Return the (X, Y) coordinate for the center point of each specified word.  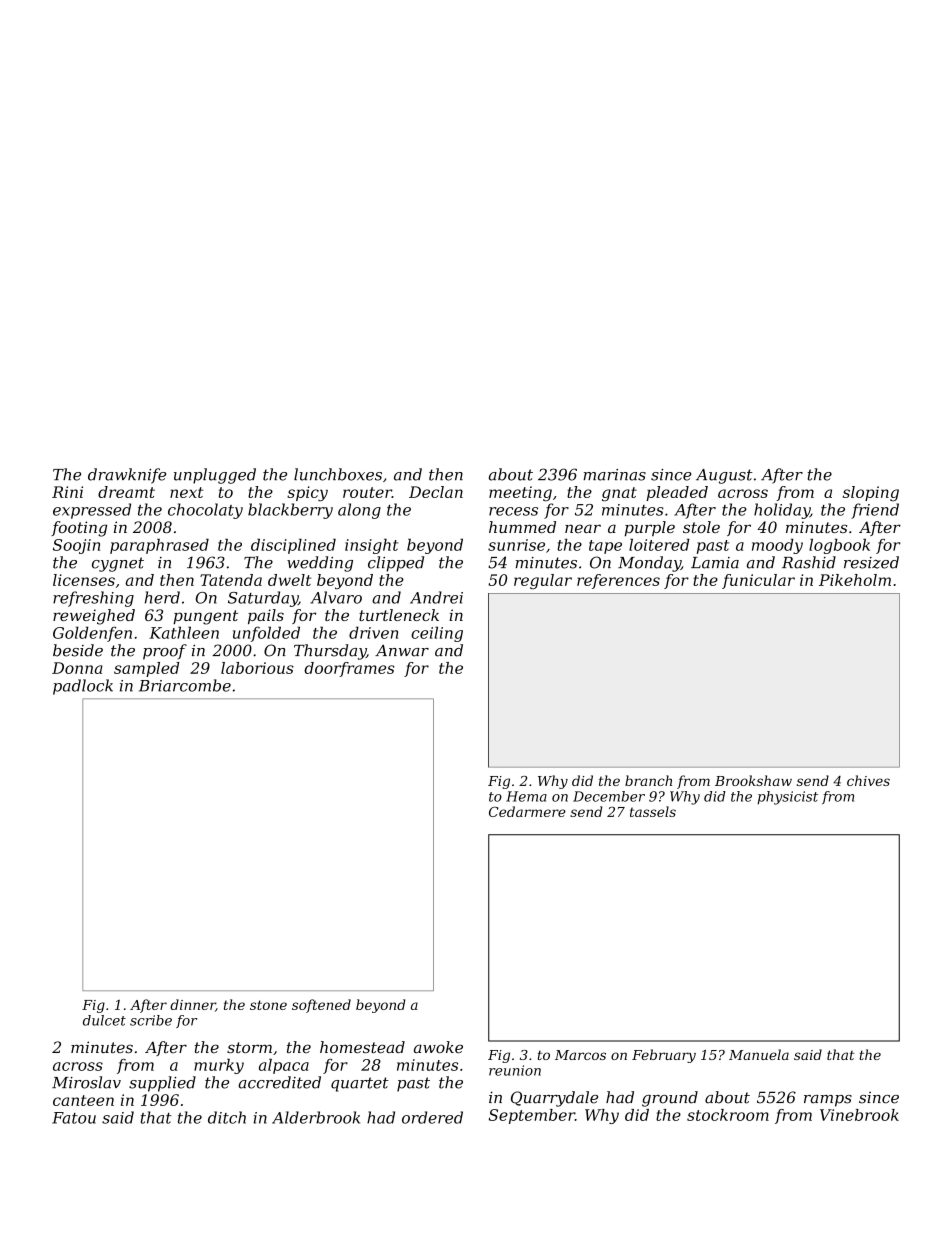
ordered (432, 1117)
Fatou (74, 1118)
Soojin (76, 546)
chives (868, 780)
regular (543, 581)
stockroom (728, 1115)
